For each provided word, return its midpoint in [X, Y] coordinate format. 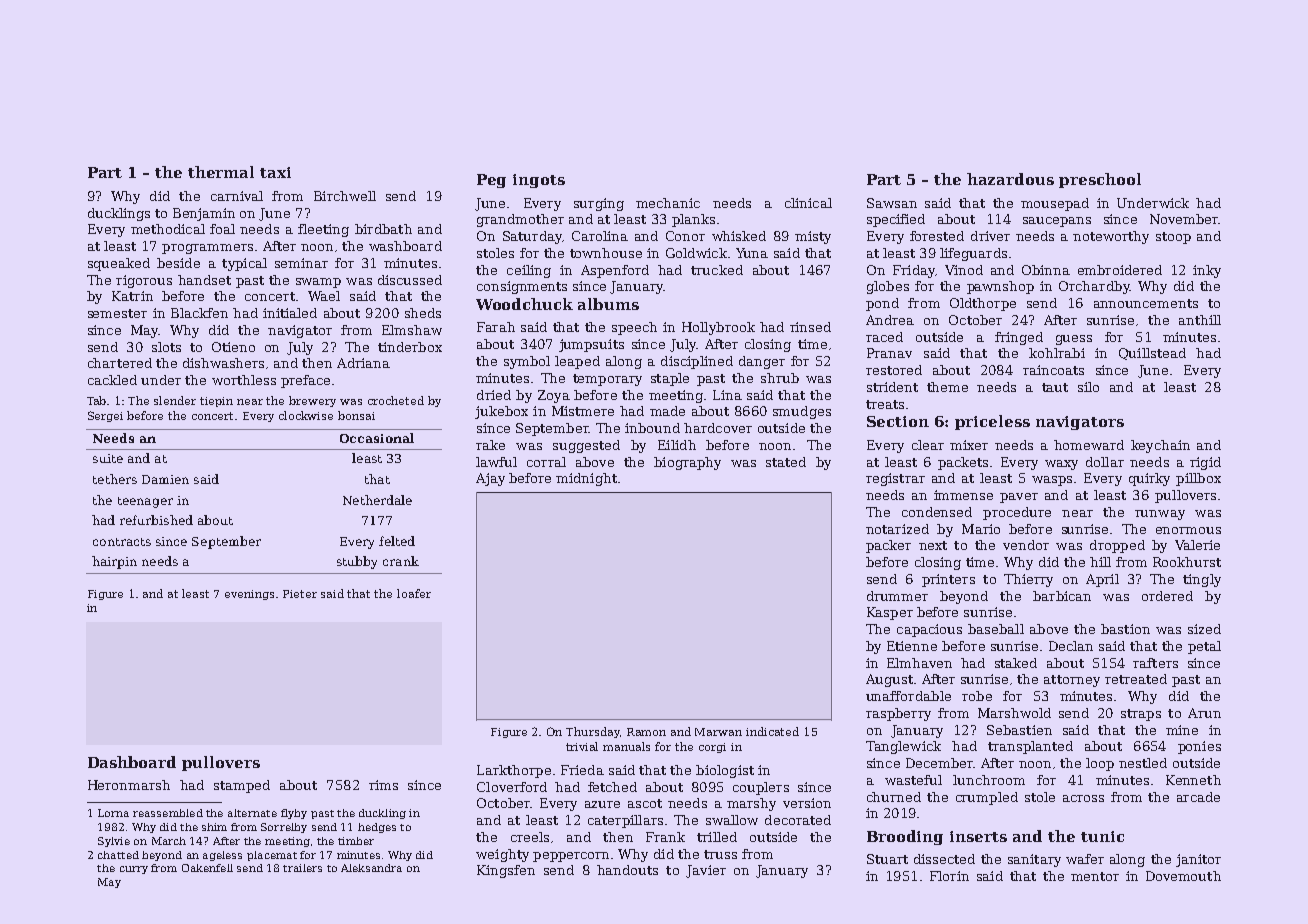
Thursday [593, 732]
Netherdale [377, 500]
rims [383, 785]
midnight [586, 479]
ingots [539, 181]
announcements [1146, 303]
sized [1204, 629]
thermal [221, 172]
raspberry [898, 714]
